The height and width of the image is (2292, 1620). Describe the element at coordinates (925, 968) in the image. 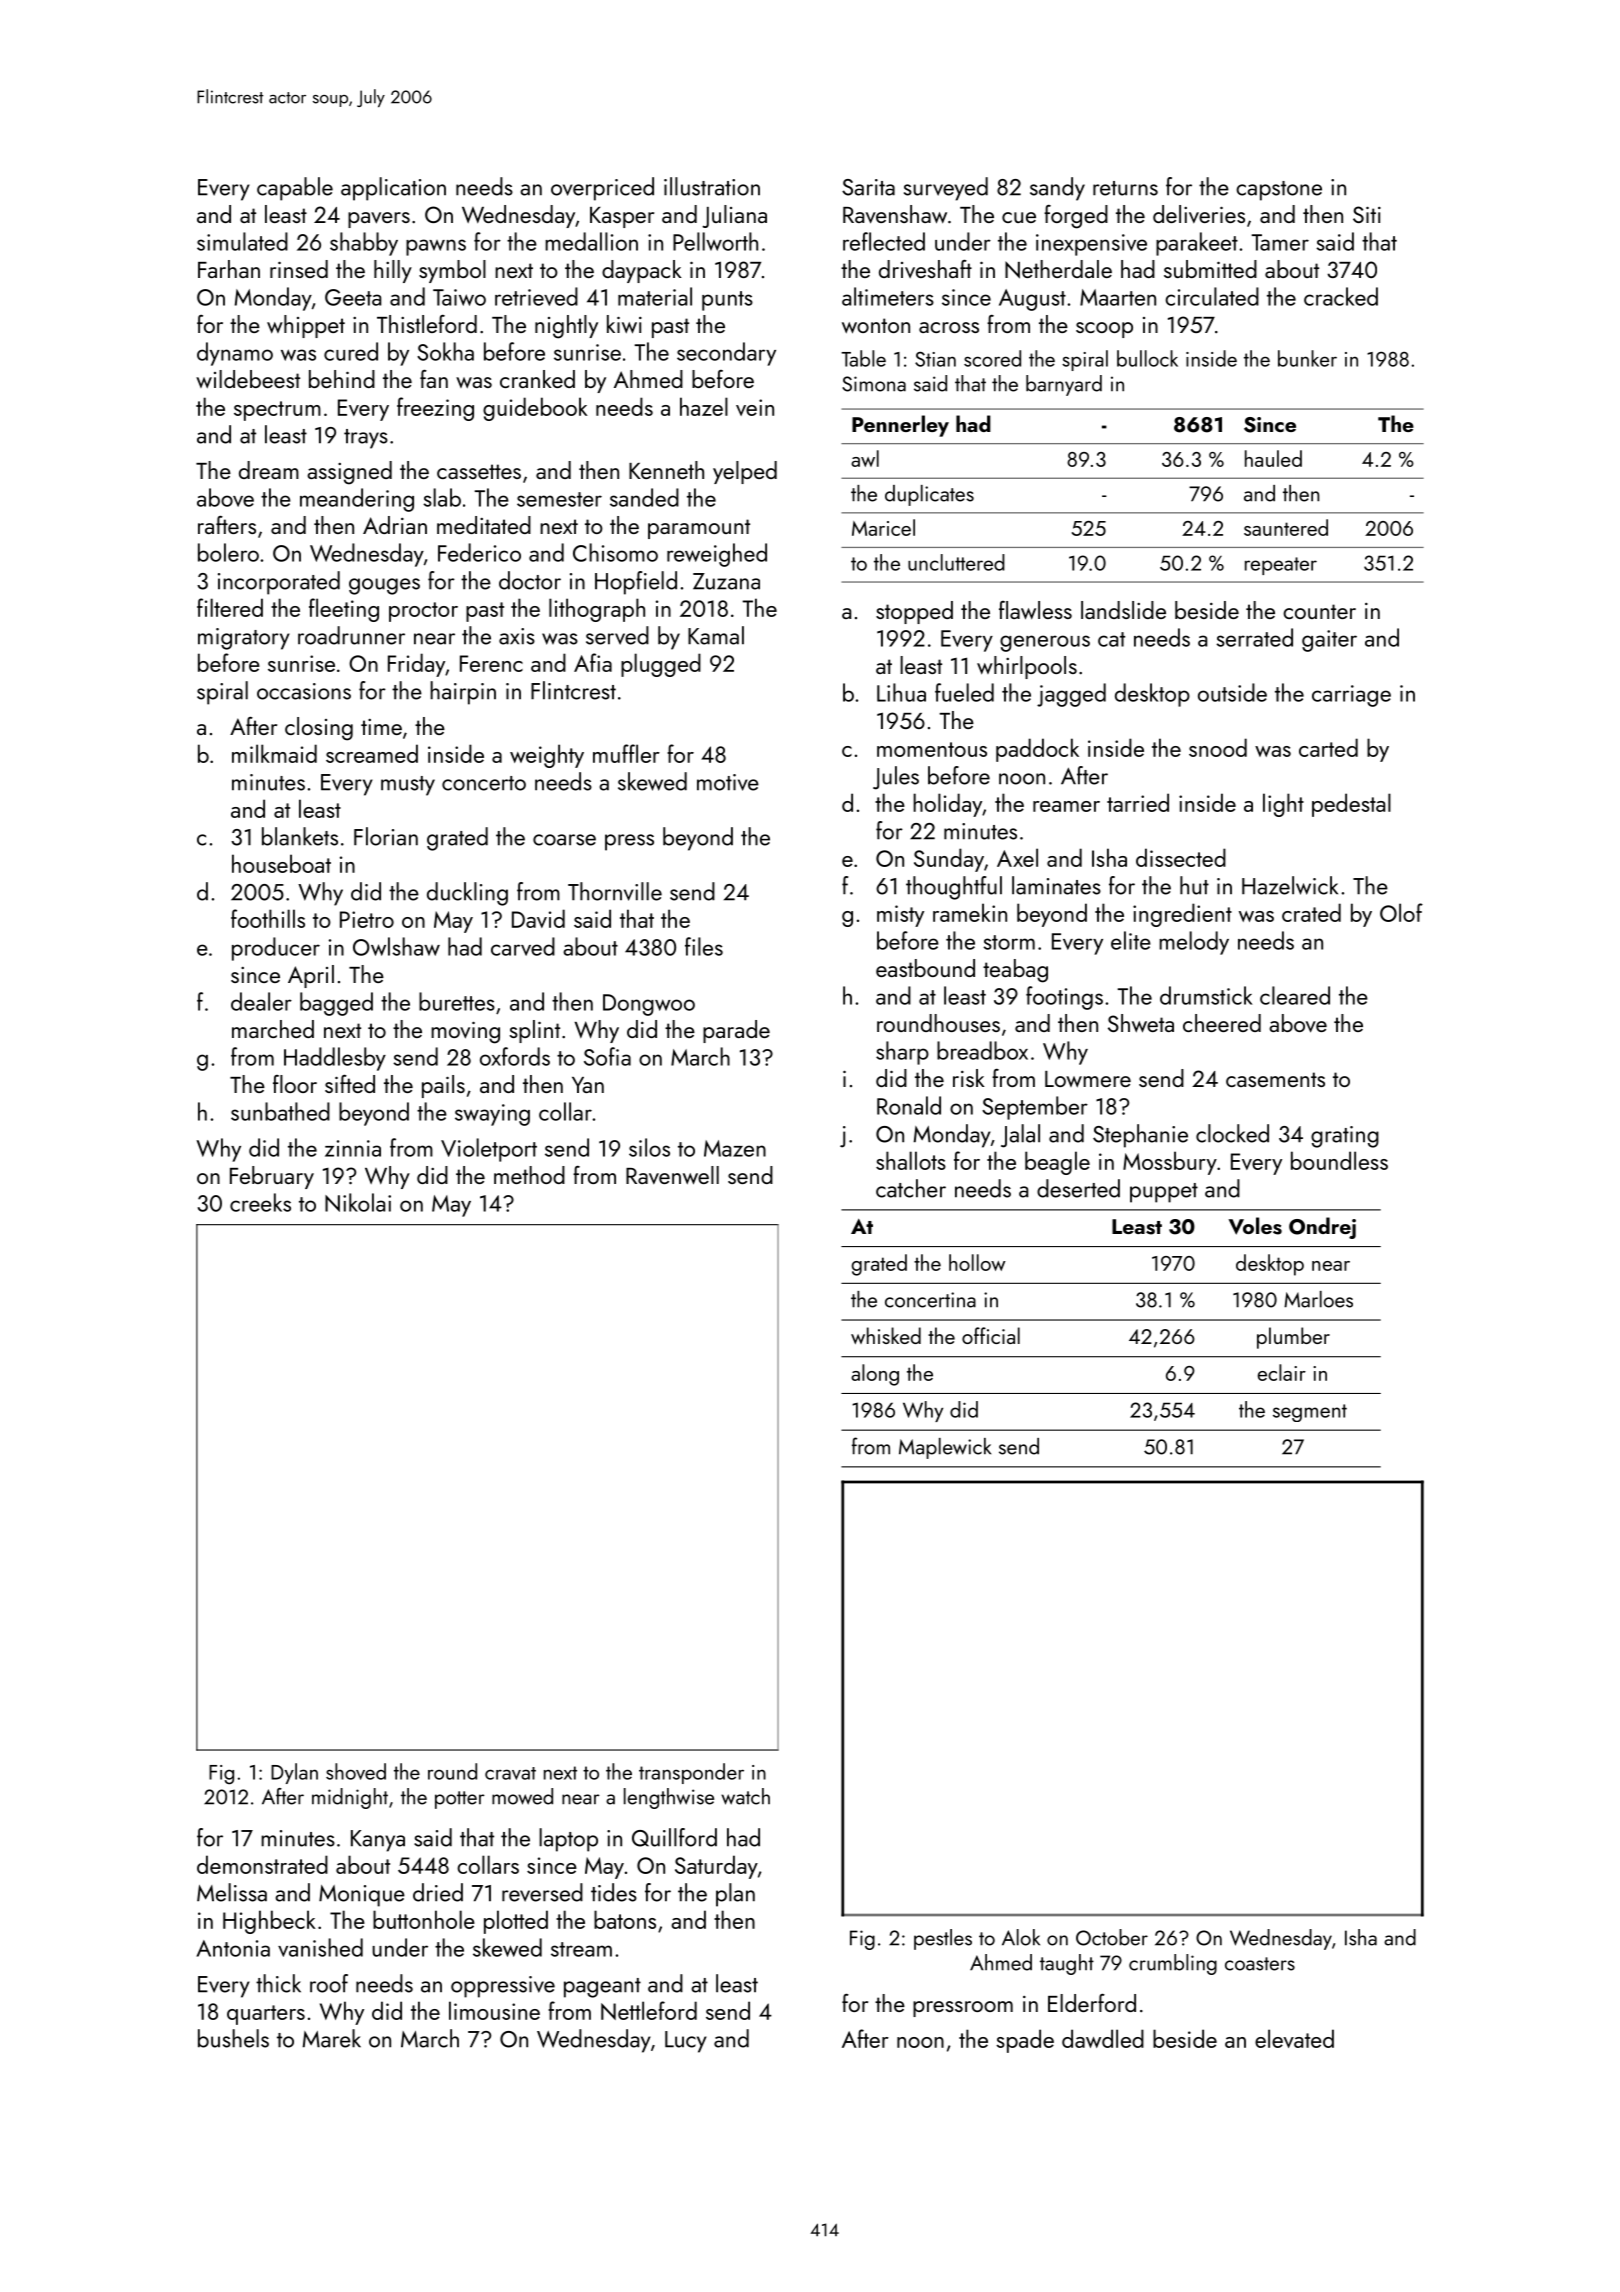

I see `eastbound` at that location.
